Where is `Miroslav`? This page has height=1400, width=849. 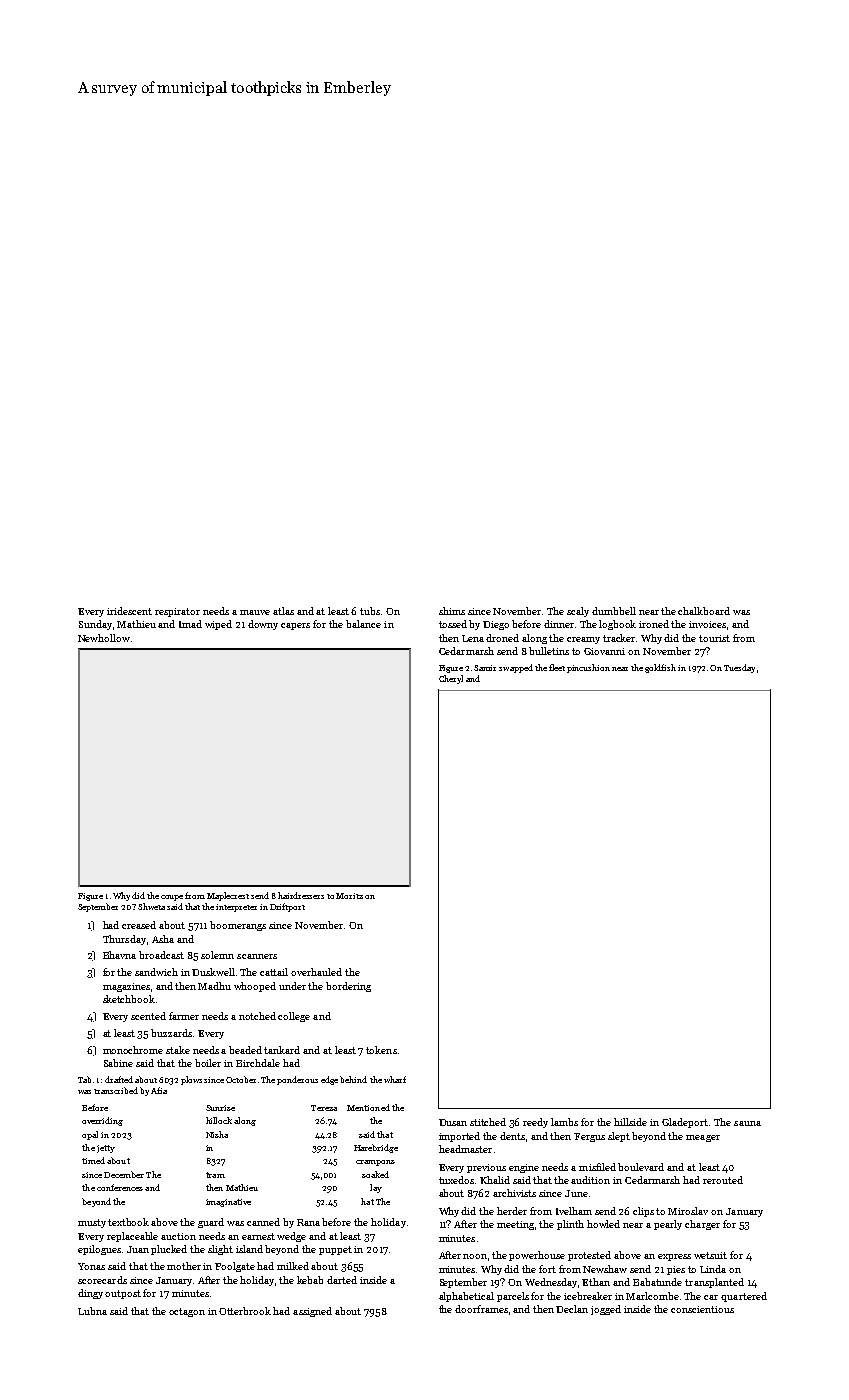
Miroslav is located at coordinates (688, 1211).
